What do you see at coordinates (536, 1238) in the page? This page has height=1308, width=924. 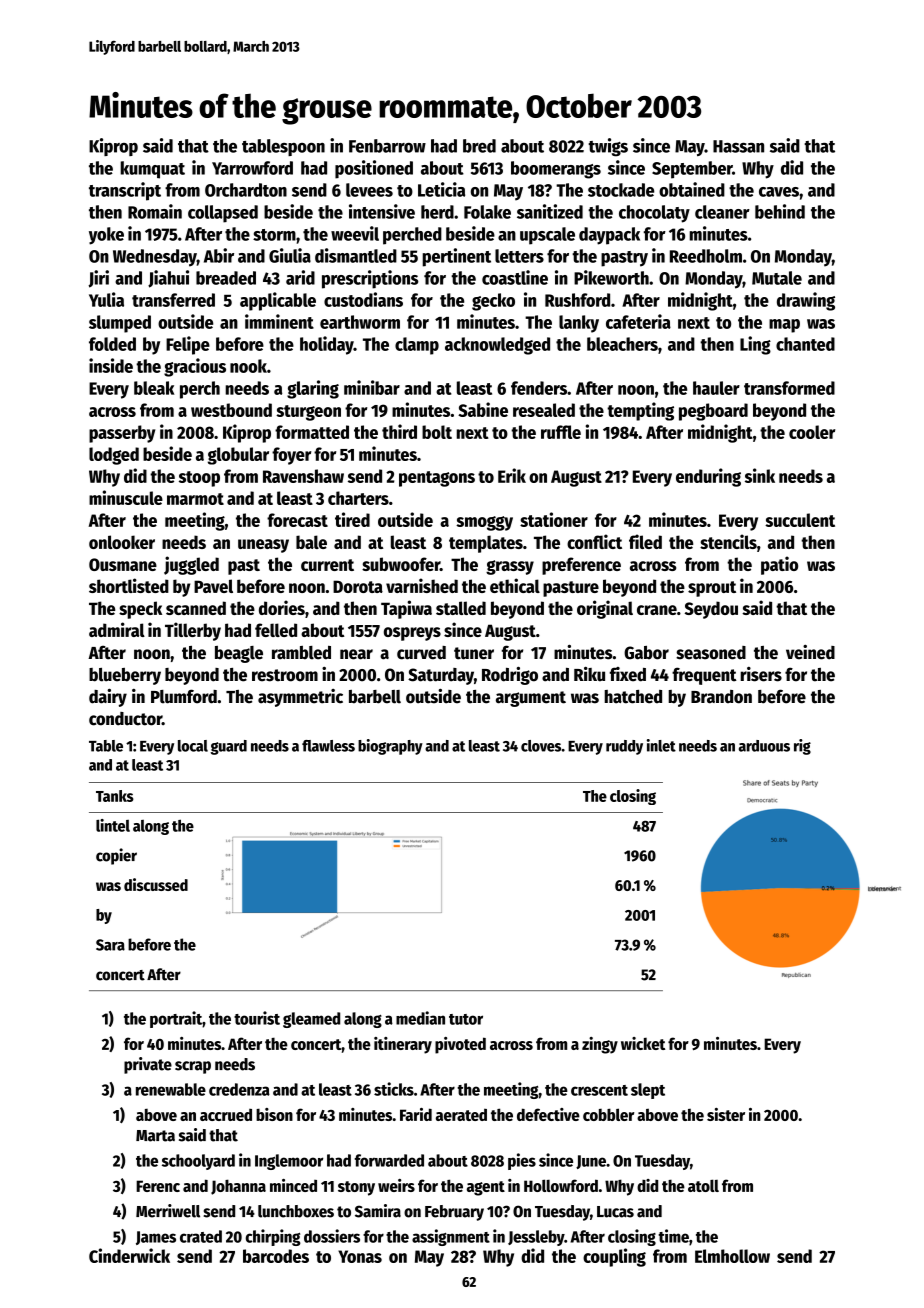 I see `Jessleby` at bounding box center [536, 1238].
